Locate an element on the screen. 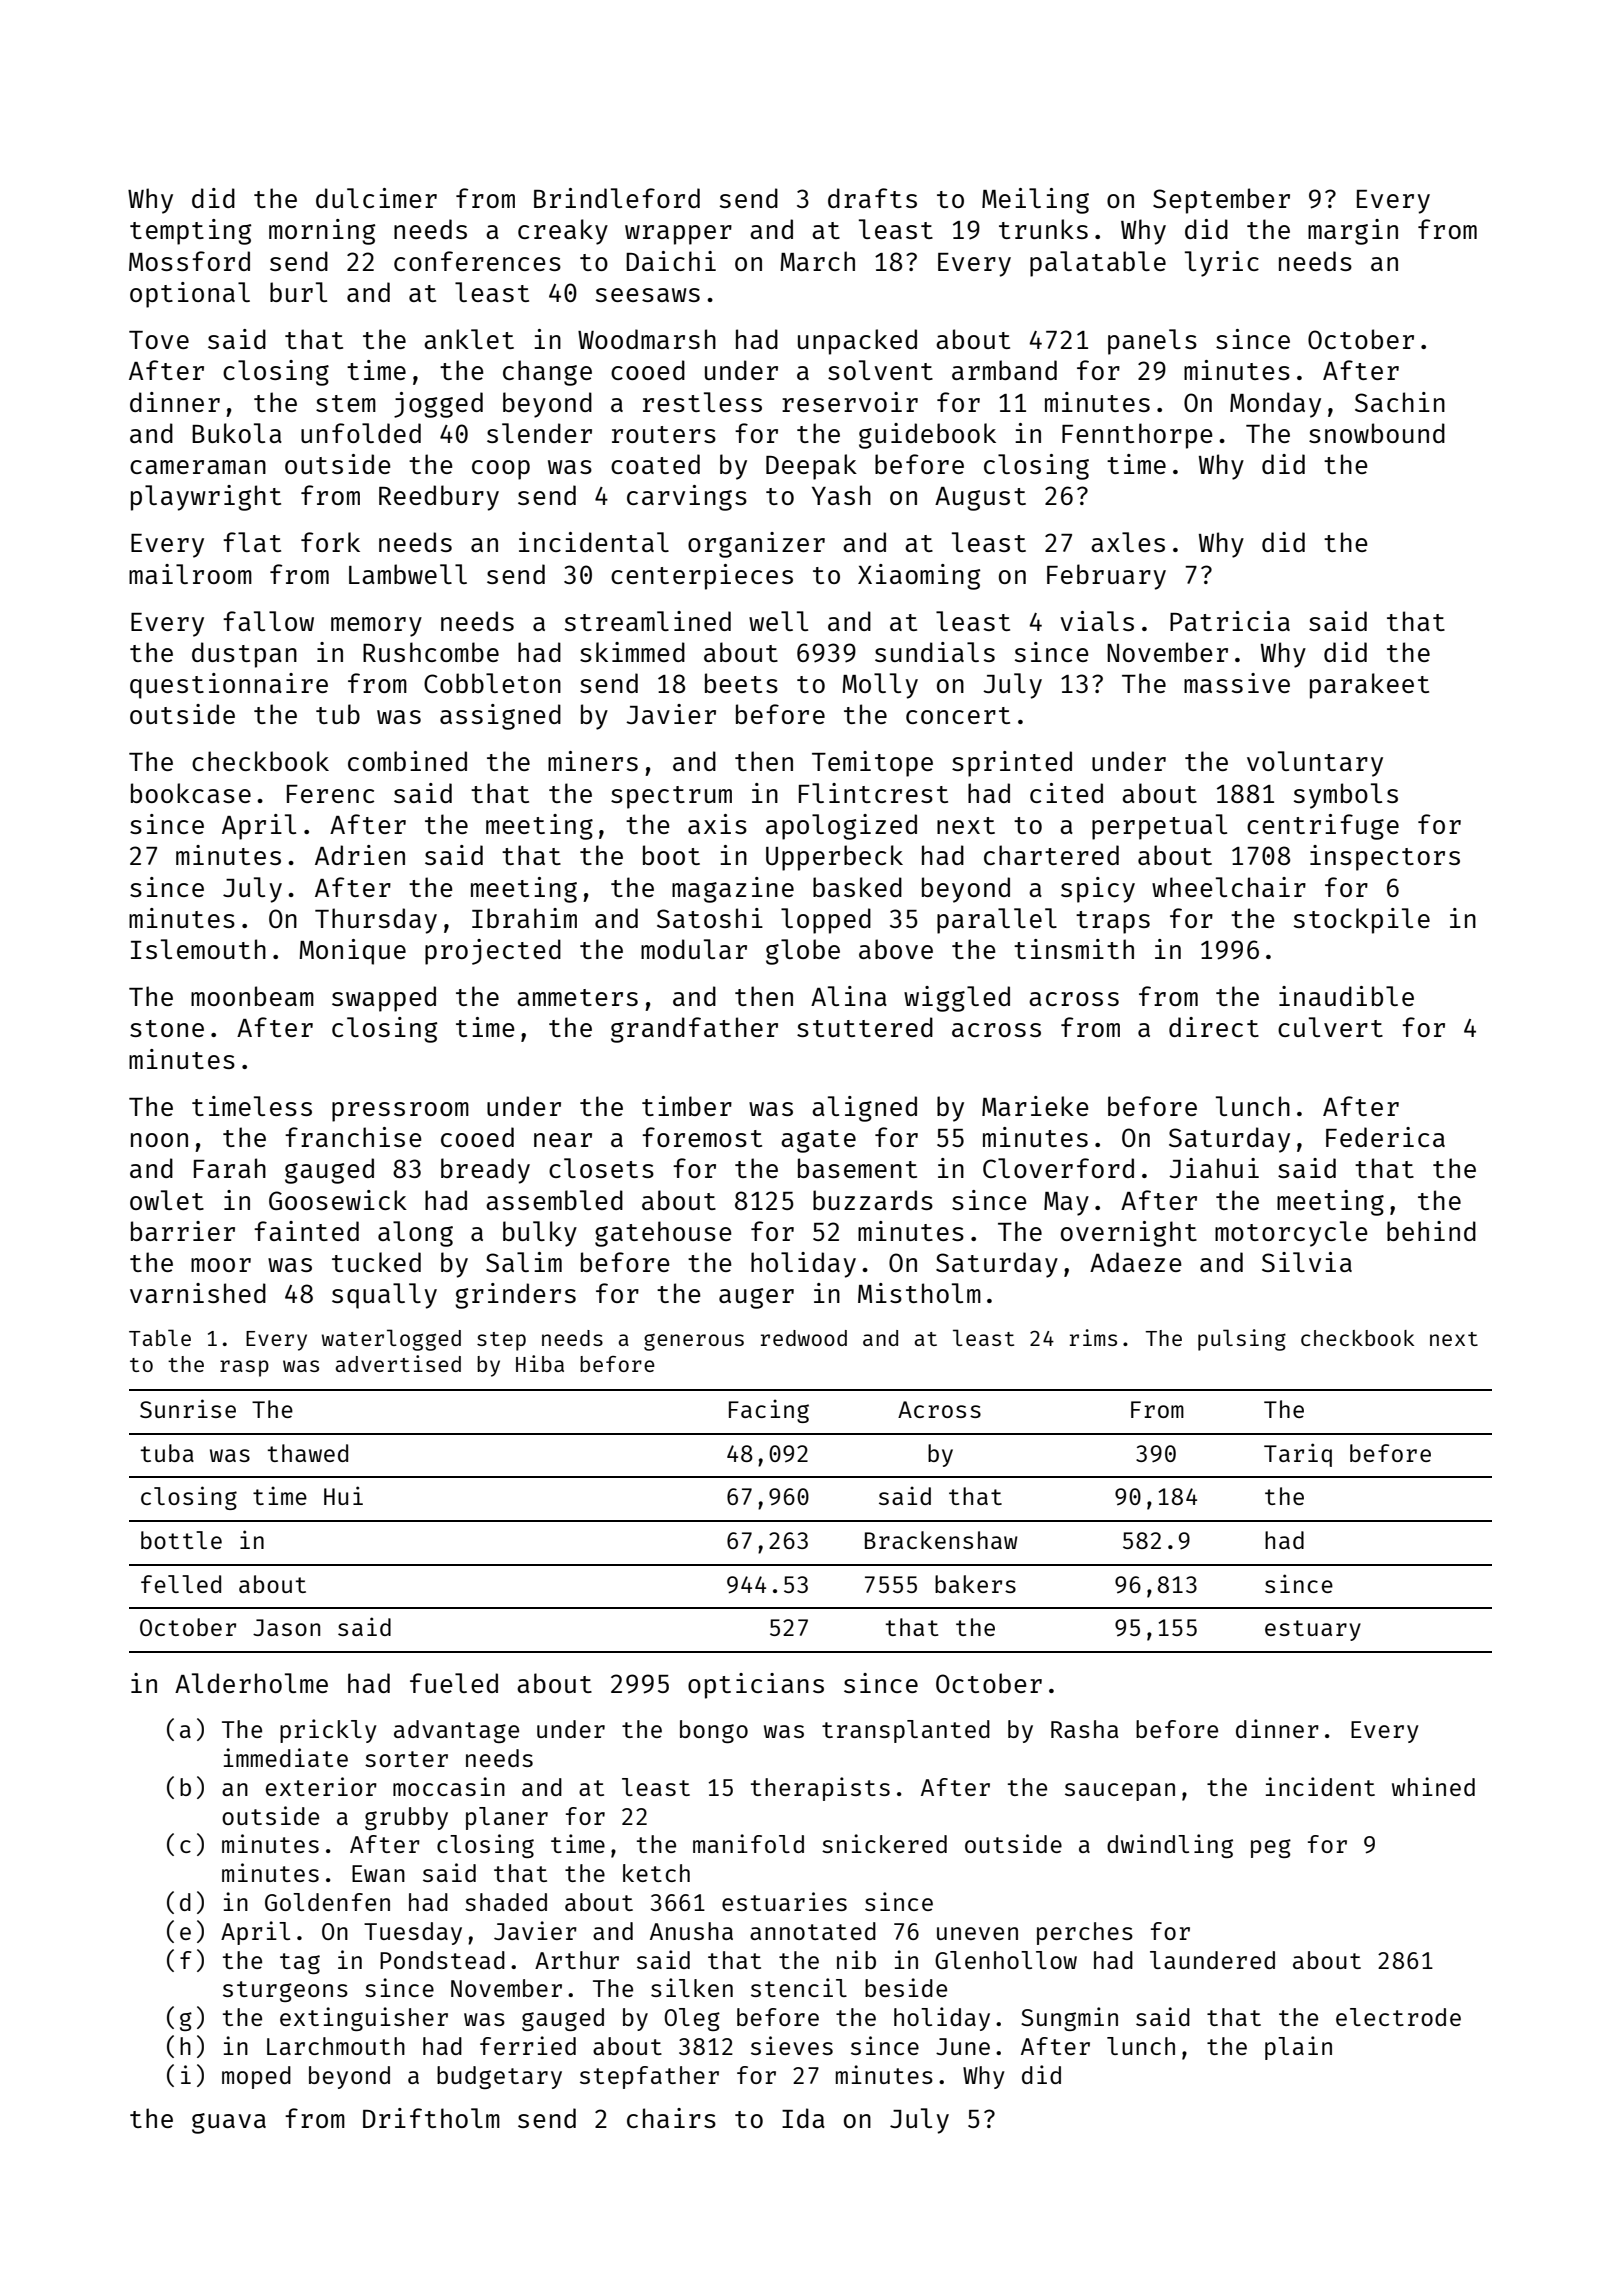 The height and width of the screenshot is (2292, 1620). spectrum is located at coordinates (671, 797).
